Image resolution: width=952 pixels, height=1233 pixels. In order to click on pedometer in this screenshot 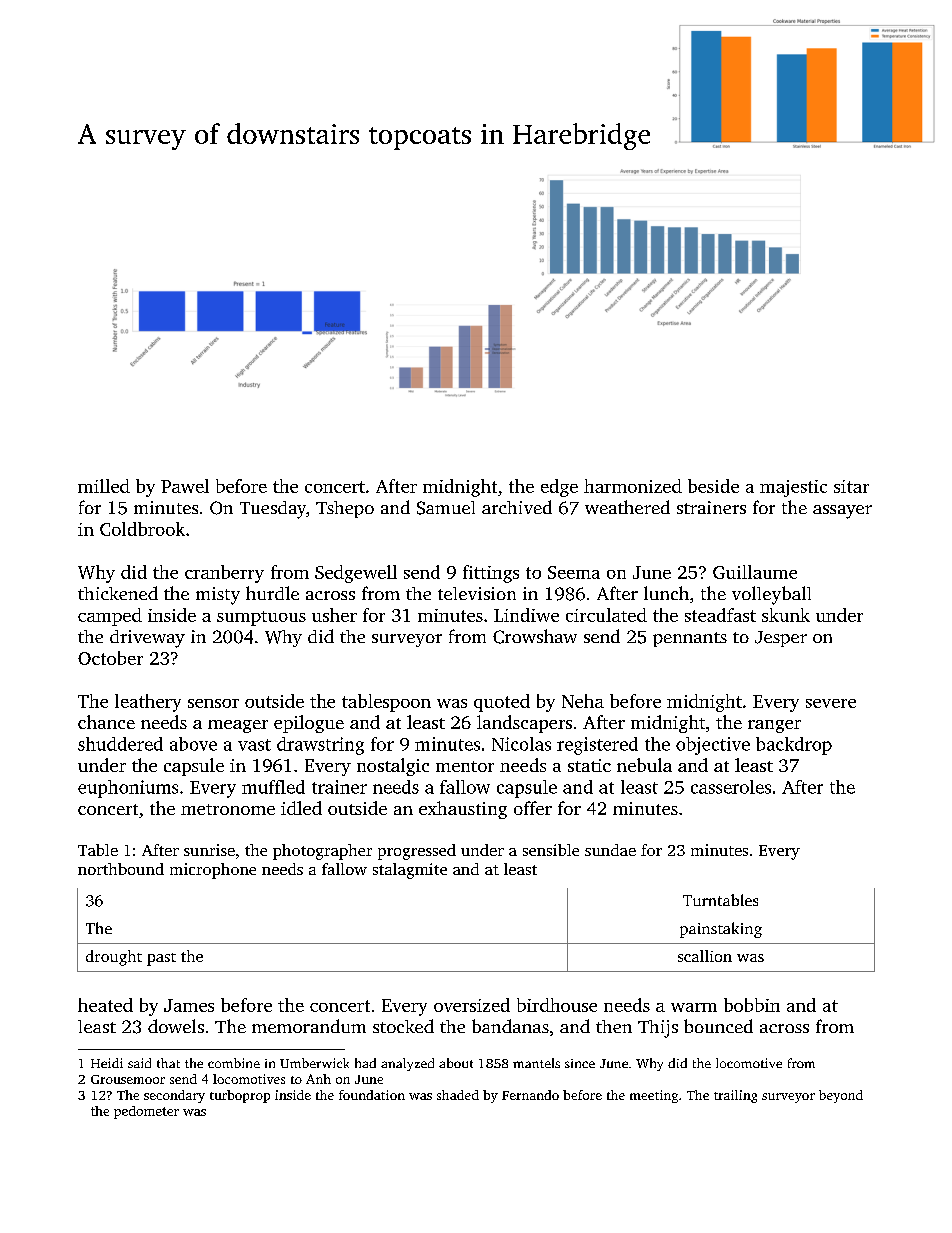, I will do `click(146, 1112)`.
